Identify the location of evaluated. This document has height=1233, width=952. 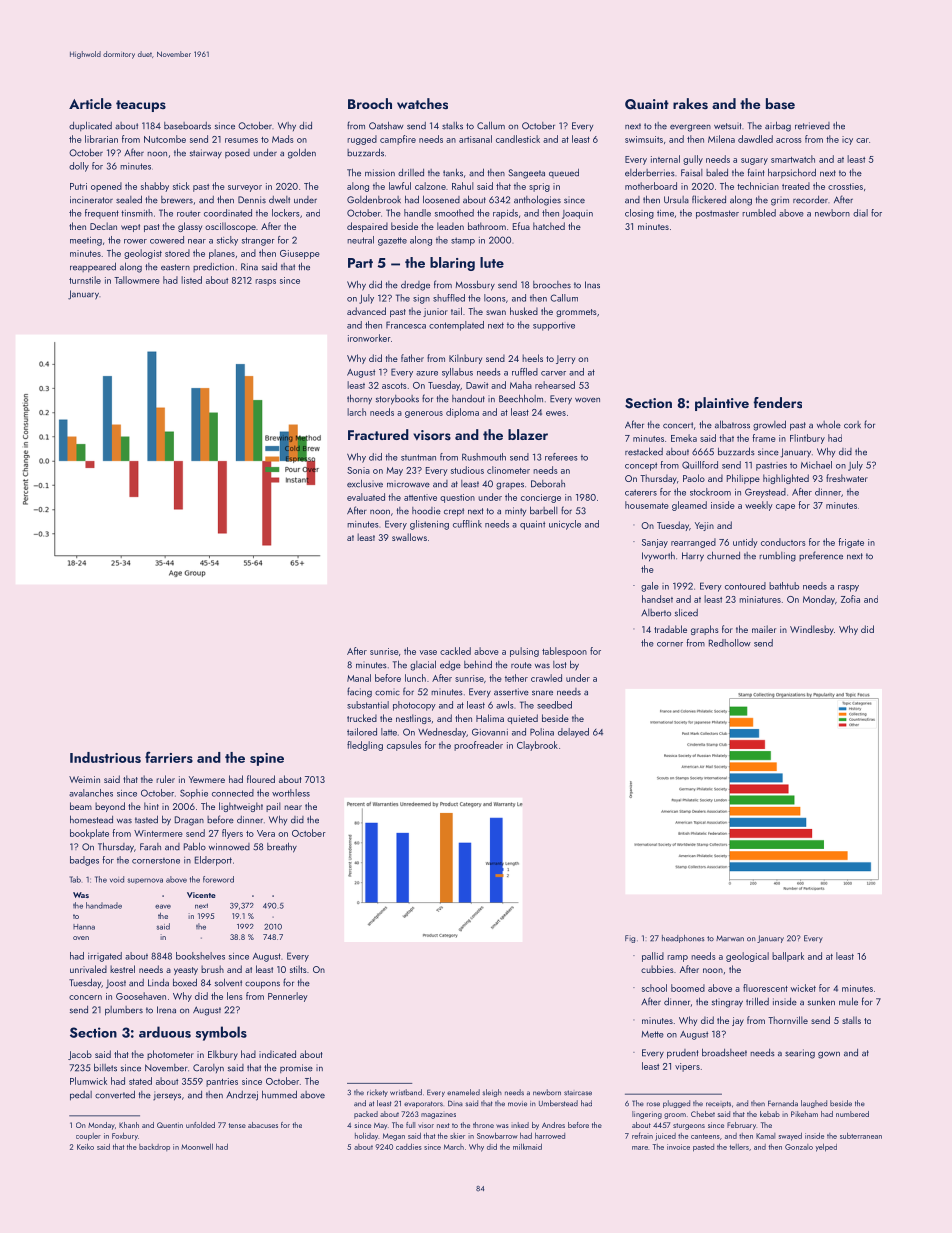
(366, 497).
